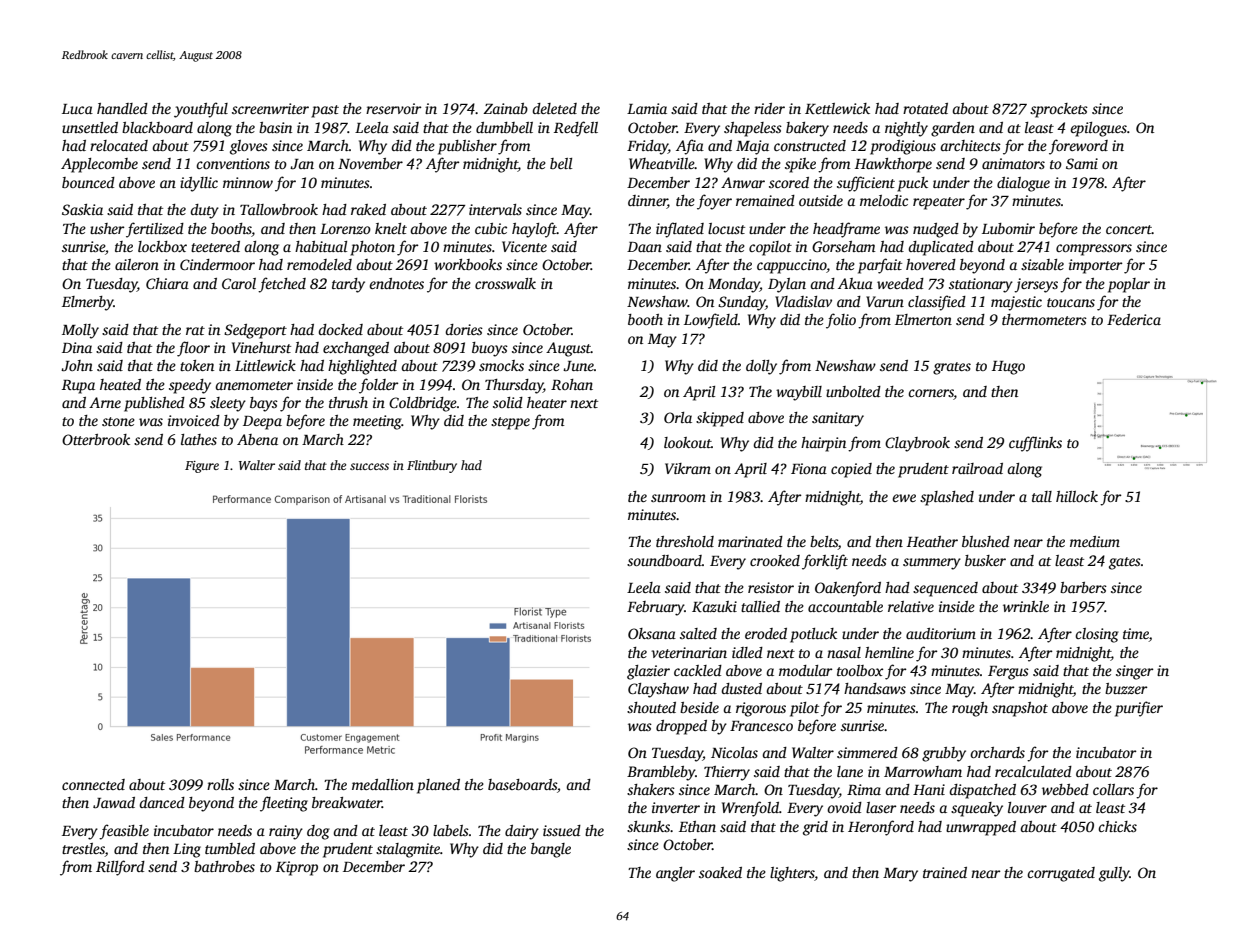 This screenshot has width=1233, height=952. Describe the element at coordinates (495, 209) in the screenshot. I see `intervals` at that location.
